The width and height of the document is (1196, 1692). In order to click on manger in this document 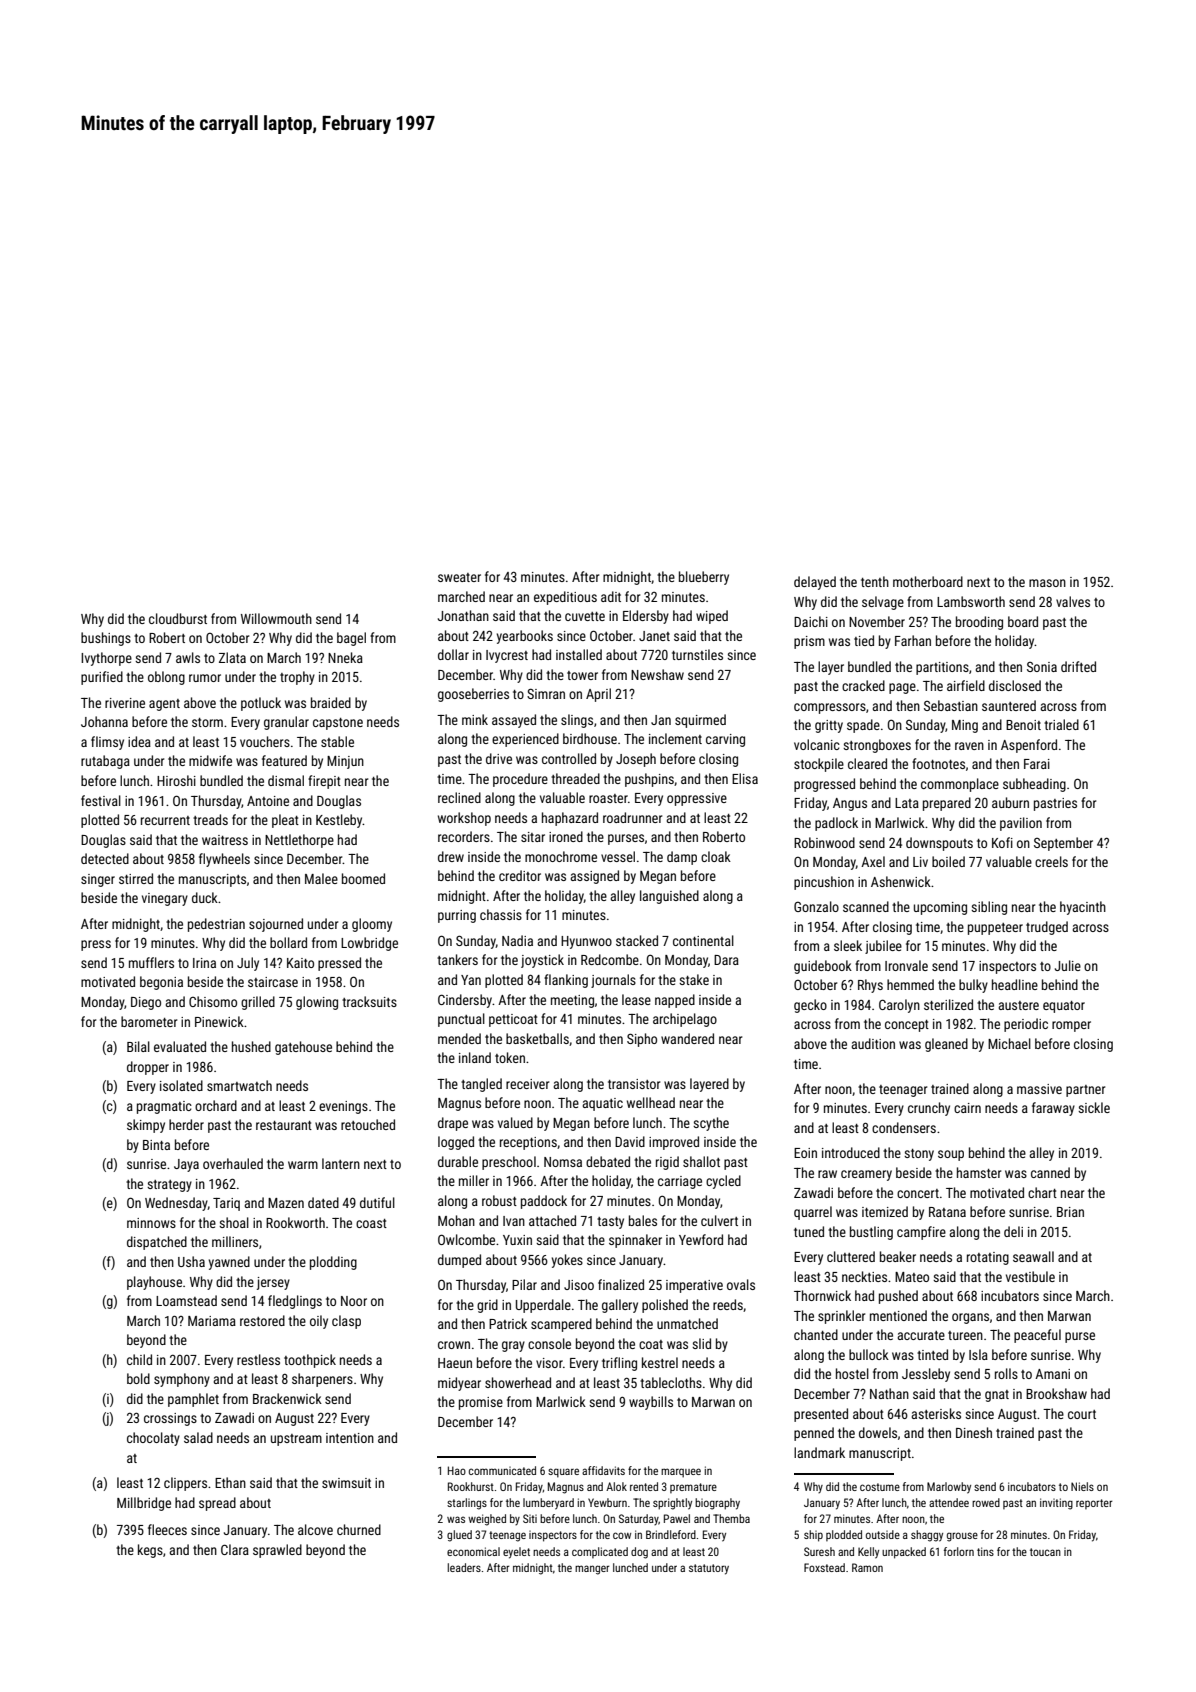, I will do `click(592, 1570)`.
